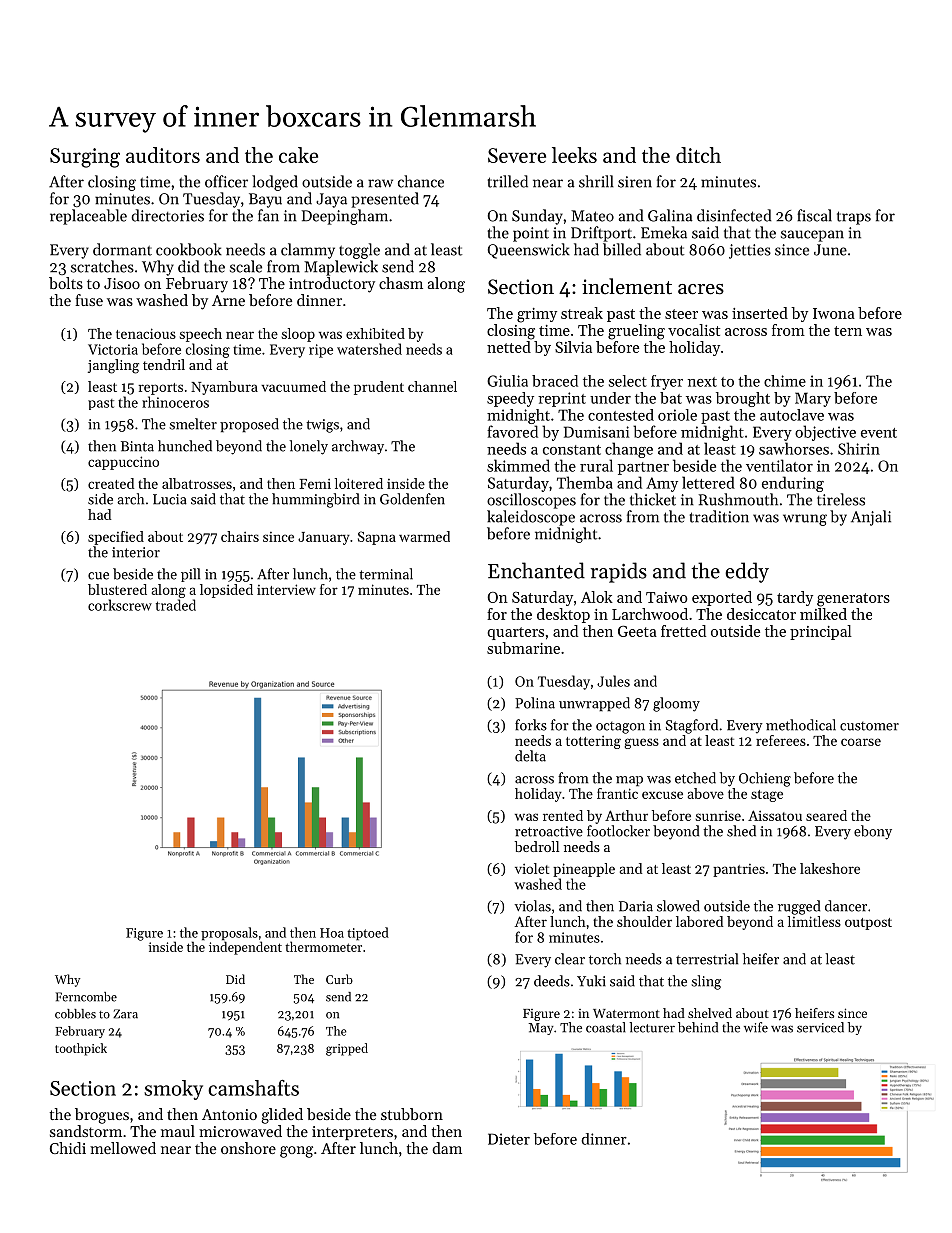  I want to click on bedroll, so click(537, 846).
